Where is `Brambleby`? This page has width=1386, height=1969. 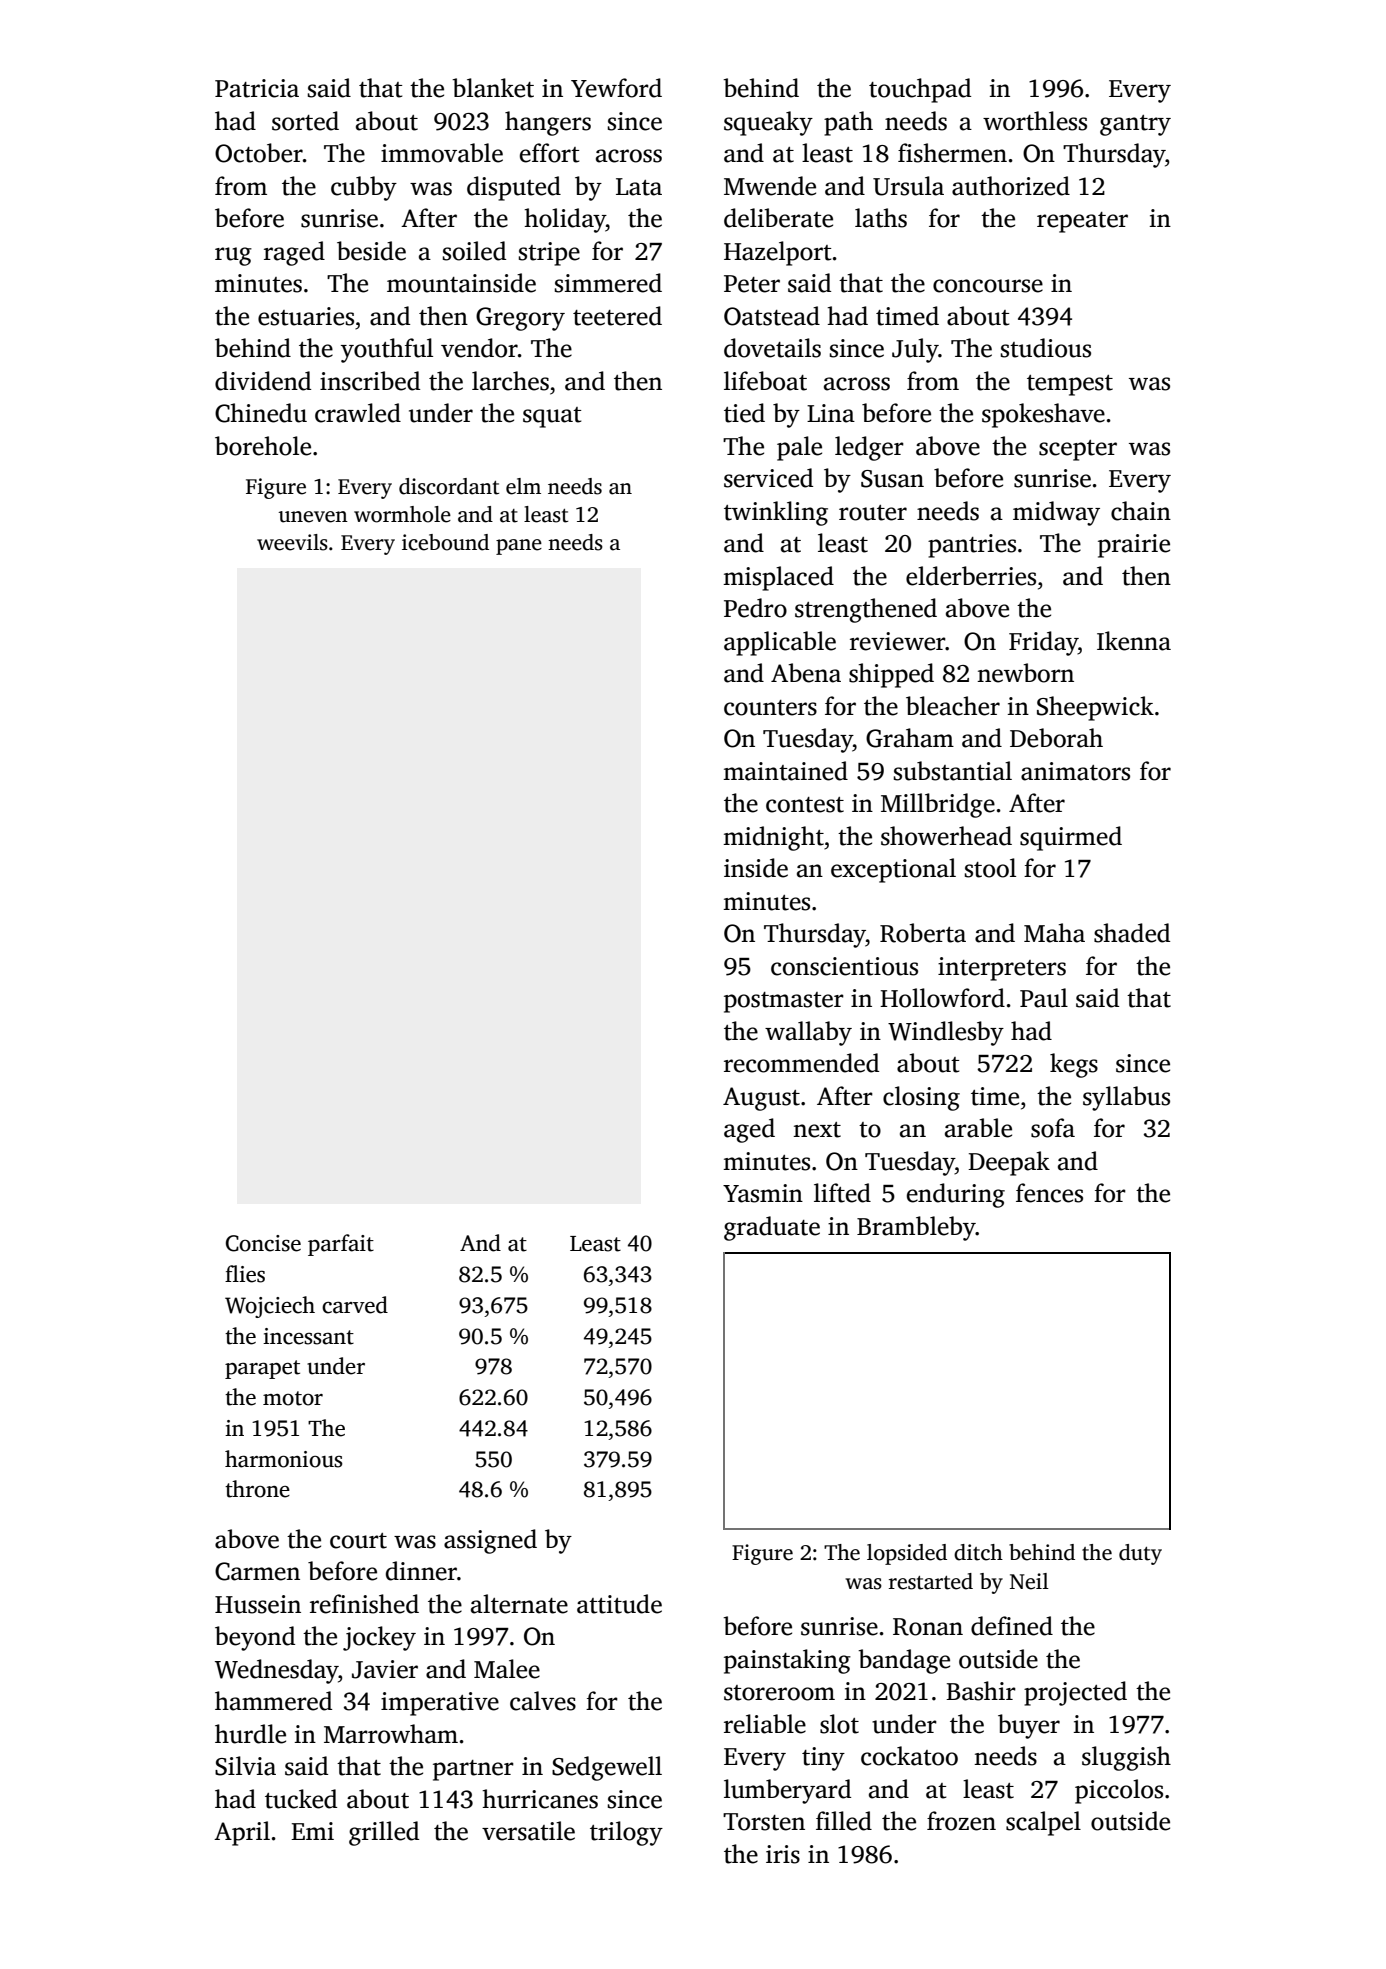 Brambleby is located at coordinates (916, 1228).
